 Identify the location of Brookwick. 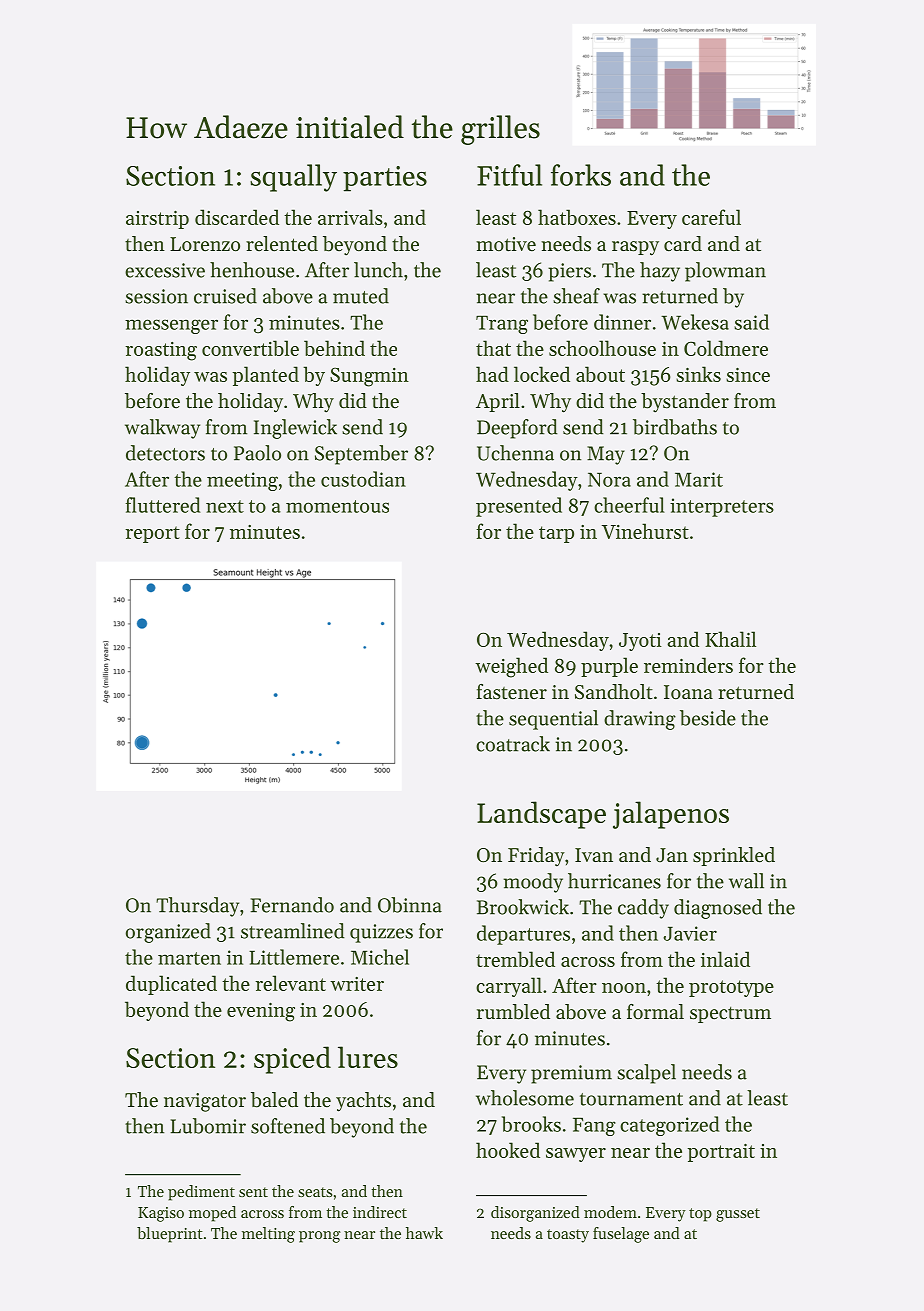
(523, 907).
